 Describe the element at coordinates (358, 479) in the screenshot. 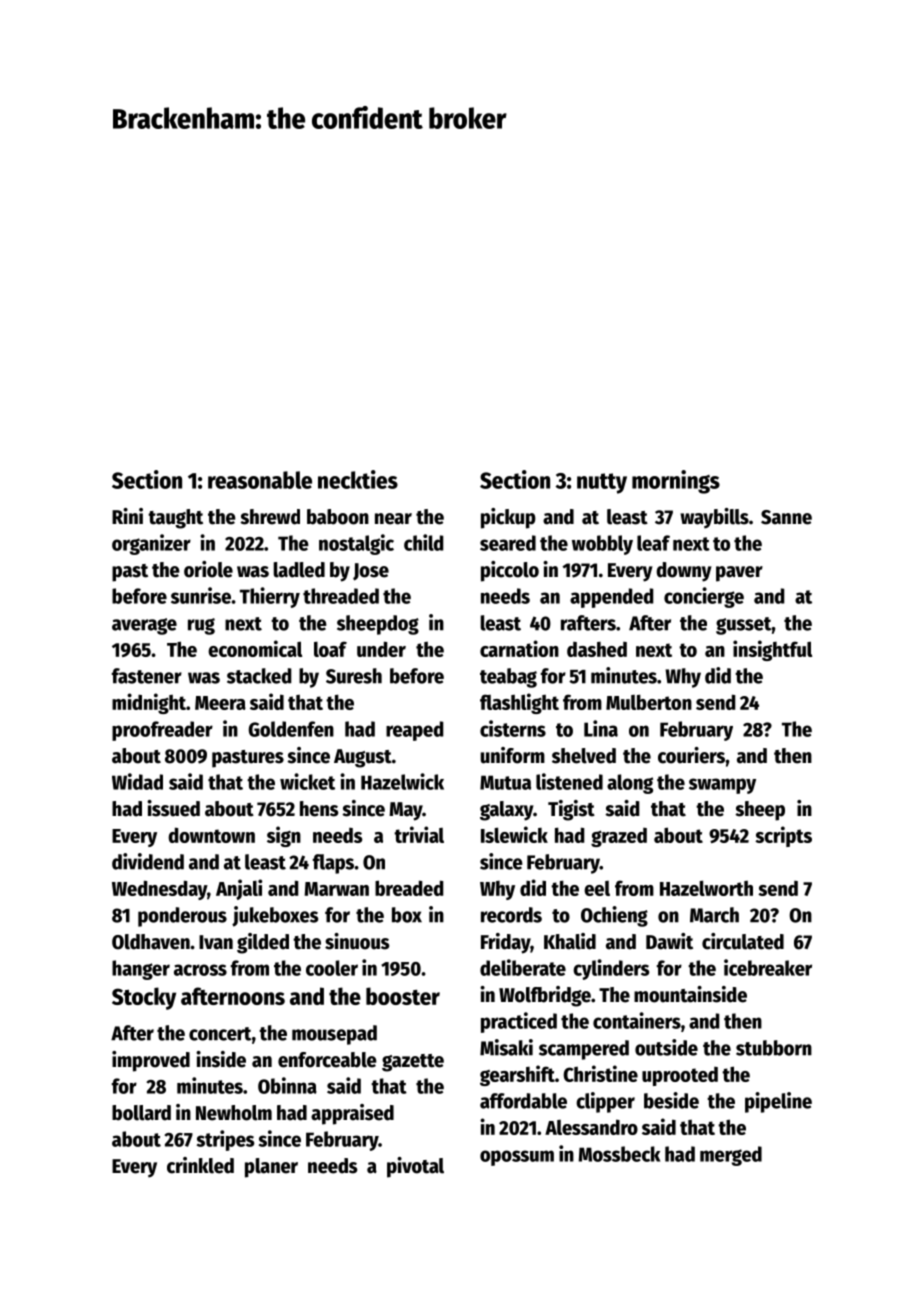

I see `neckties` at that location.
